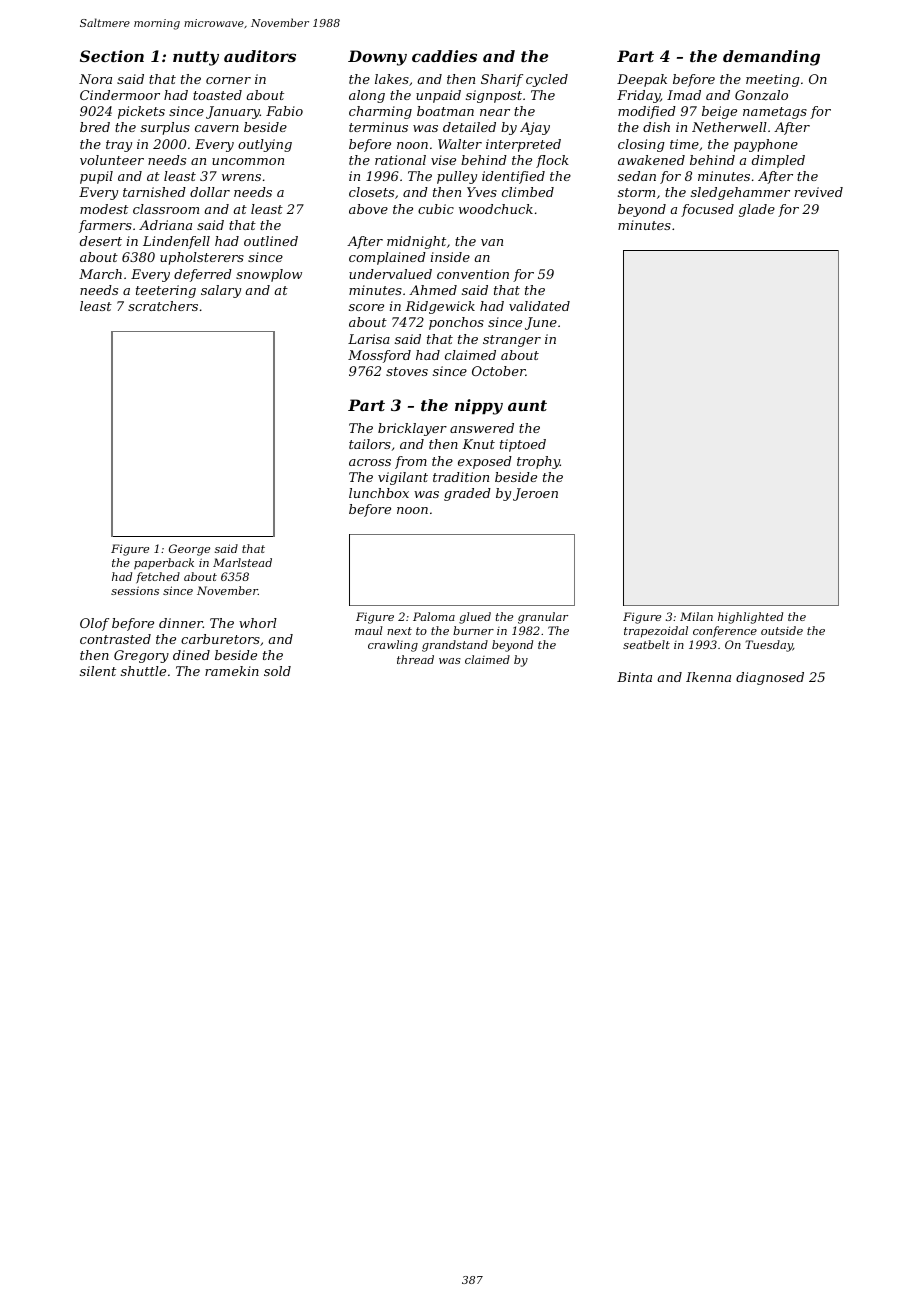 The height and width of the screenshot is (1308, 924). I want to click on paperback, so click(164, 564).
